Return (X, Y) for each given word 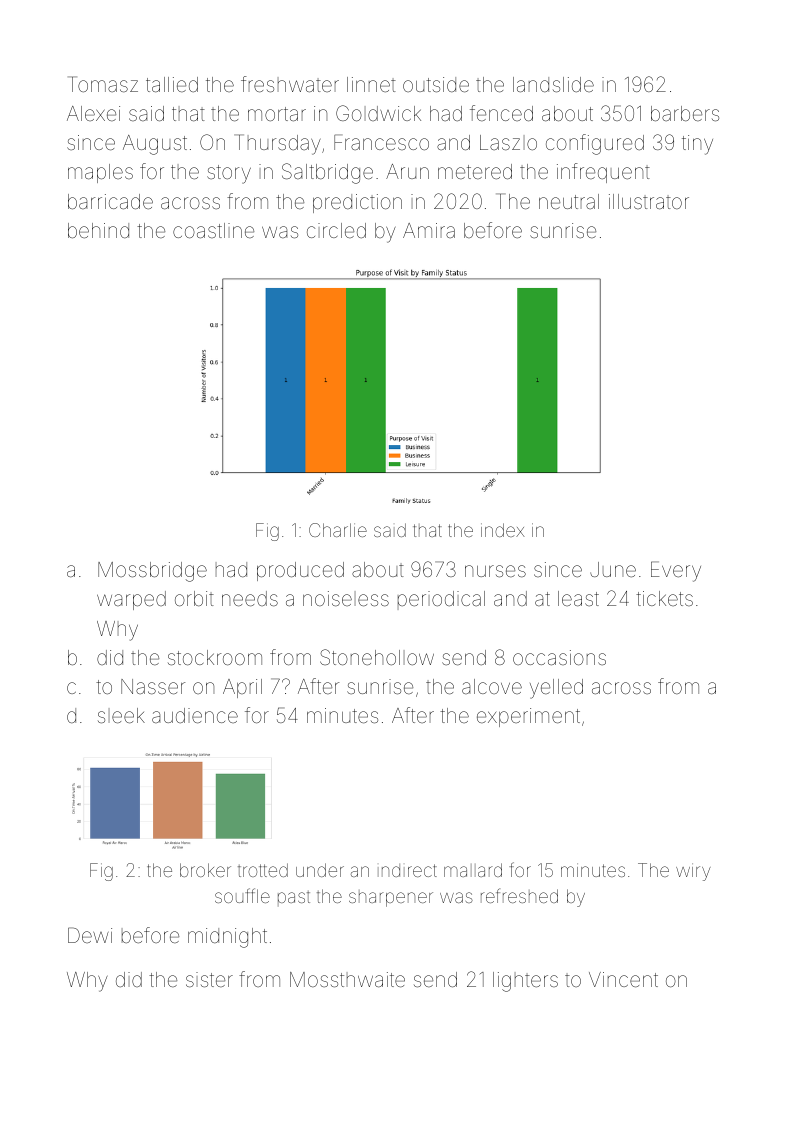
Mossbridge (152, 572)
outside (436, 84)
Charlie (338, 530)
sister (209, 979)
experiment (528, 717)
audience (195, 715)
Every (676, 571)
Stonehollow (377, 657)
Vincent (623, 979)
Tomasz (103, 84)
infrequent (603, 173)
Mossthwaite (347, 979)
